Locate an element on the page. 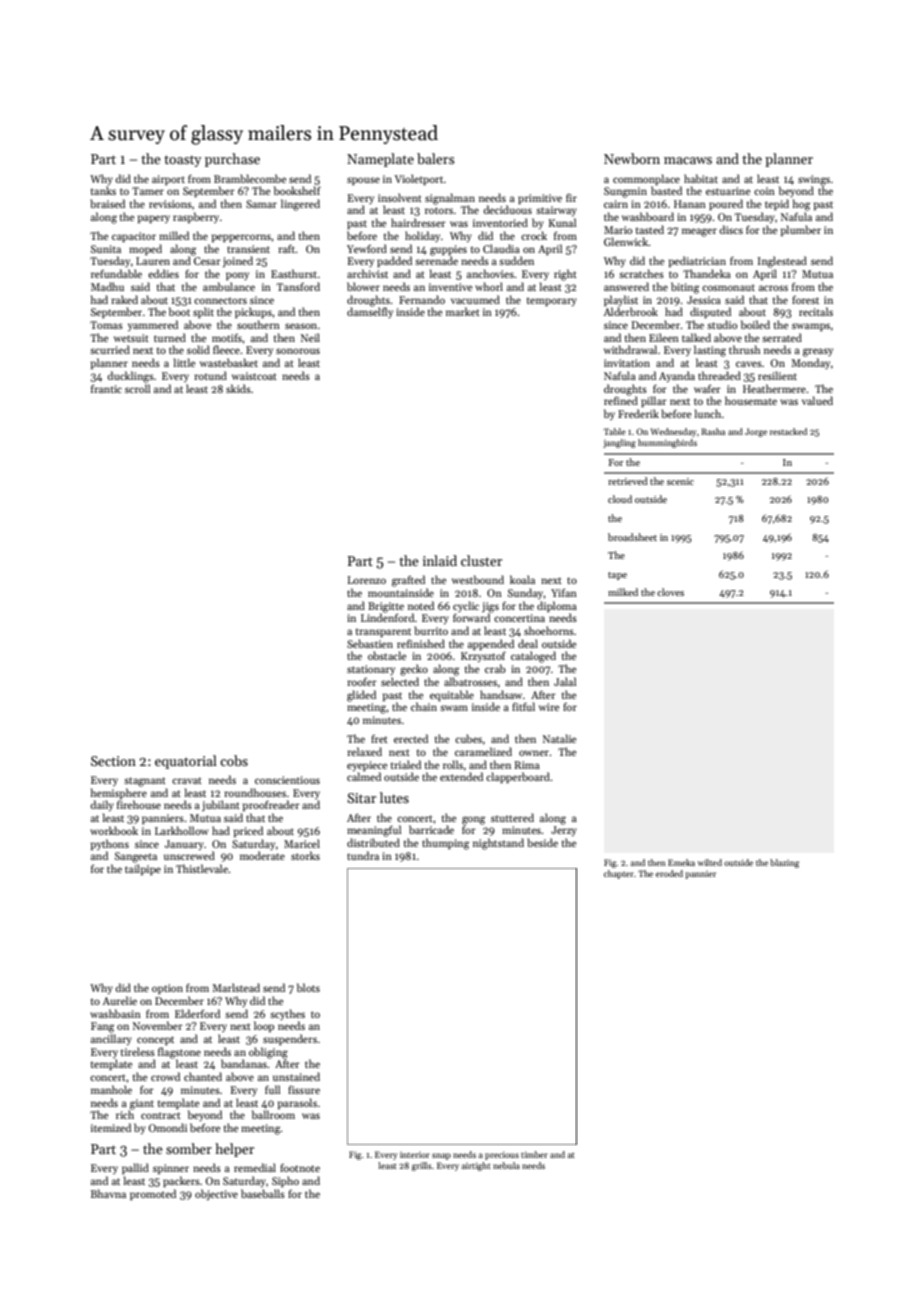  Jessica is located at coordinates (704, 300).
